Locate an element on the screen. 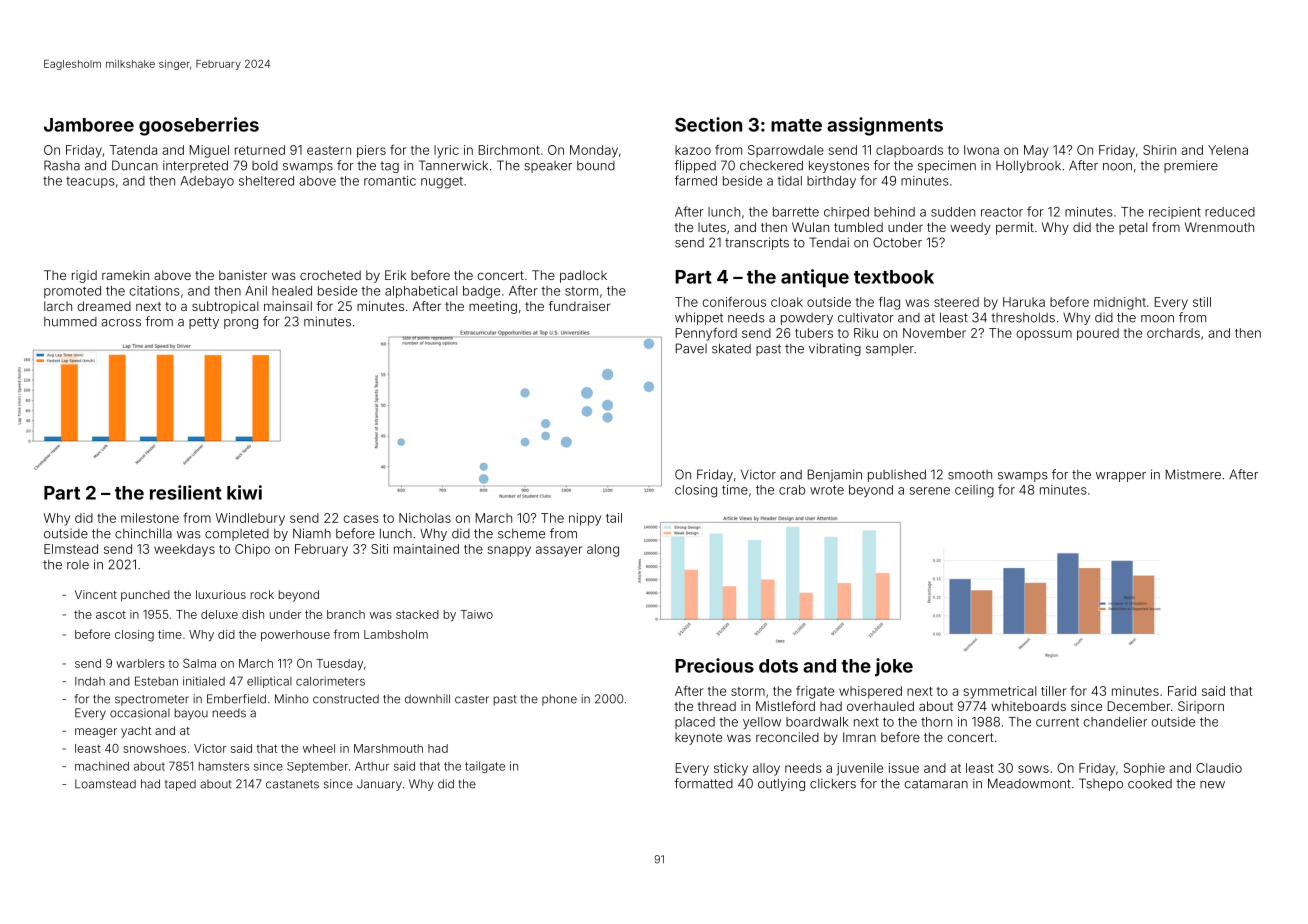 The image size is (1308, 924). Haruka is located at coordinates (1024, 302).
